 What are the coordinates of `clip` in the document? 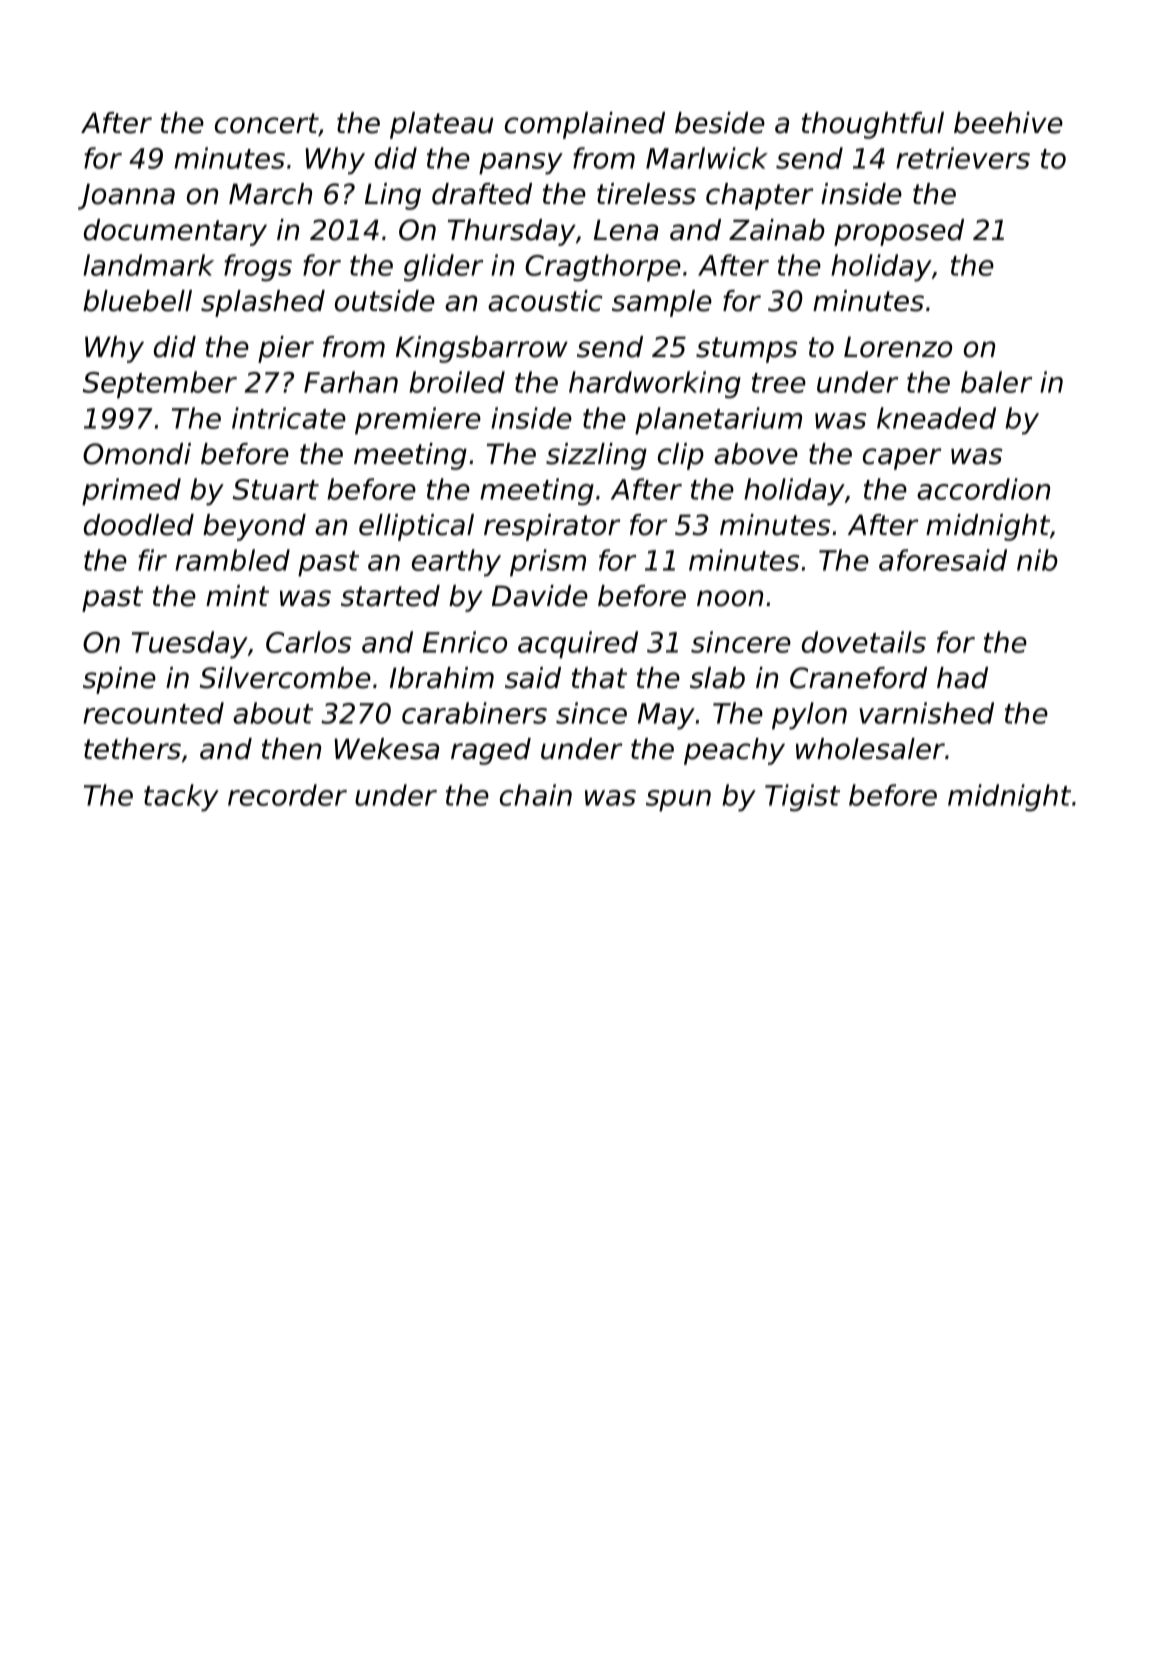 It's located at (681, 456).
